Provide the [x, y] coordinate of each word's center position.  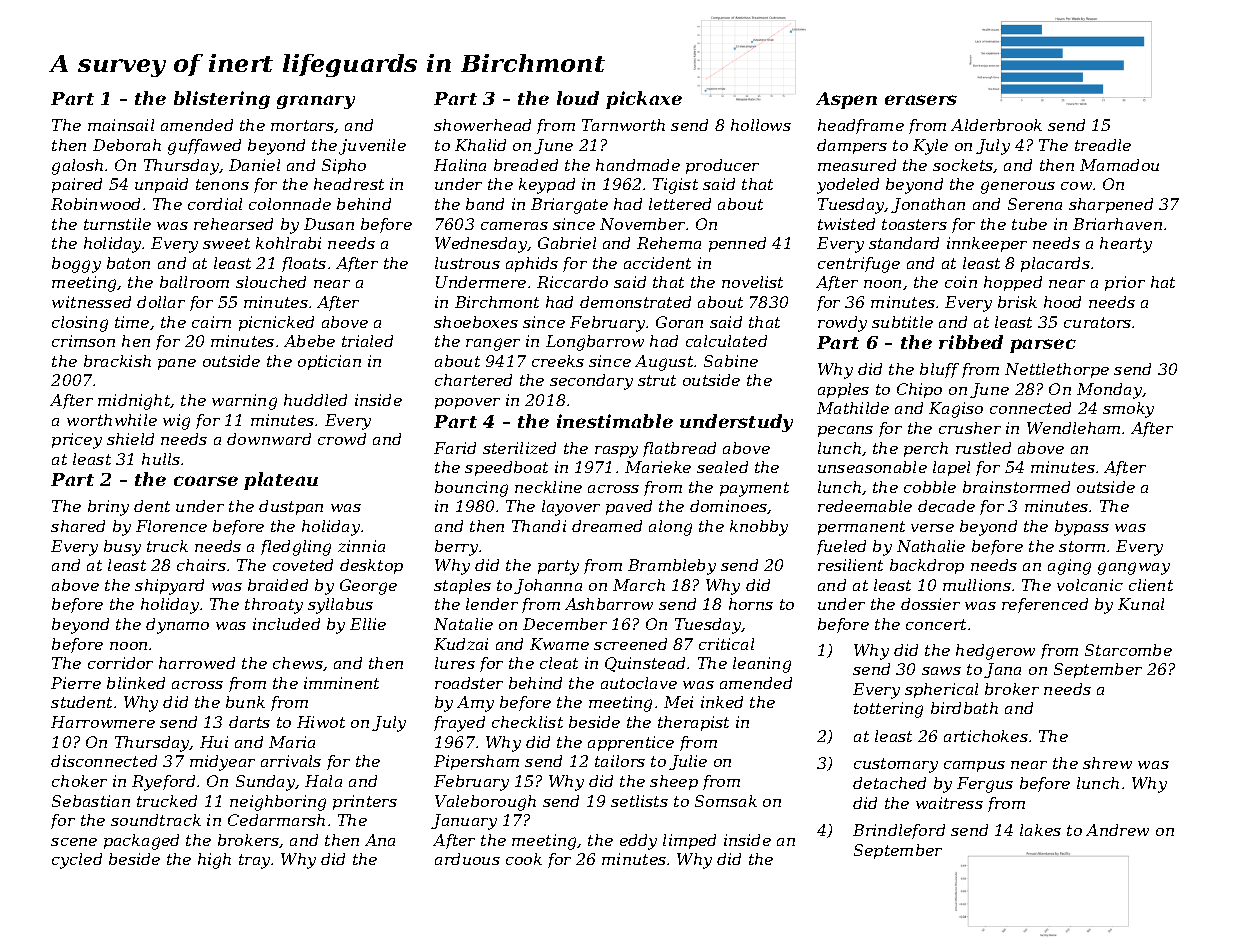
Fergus [985, 785]
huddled [315, 400]
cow [1076, 186]
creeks [558, 361]
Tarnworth [623, 125]
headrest [349, 184]
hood [1062, 302]
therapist [693, 723]
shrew [1107, 763]
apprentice [631, 743]
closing [80, 324]
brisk [1017, 302]
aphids [532, 264]
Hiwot [321, 722]
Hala [323, 781]
